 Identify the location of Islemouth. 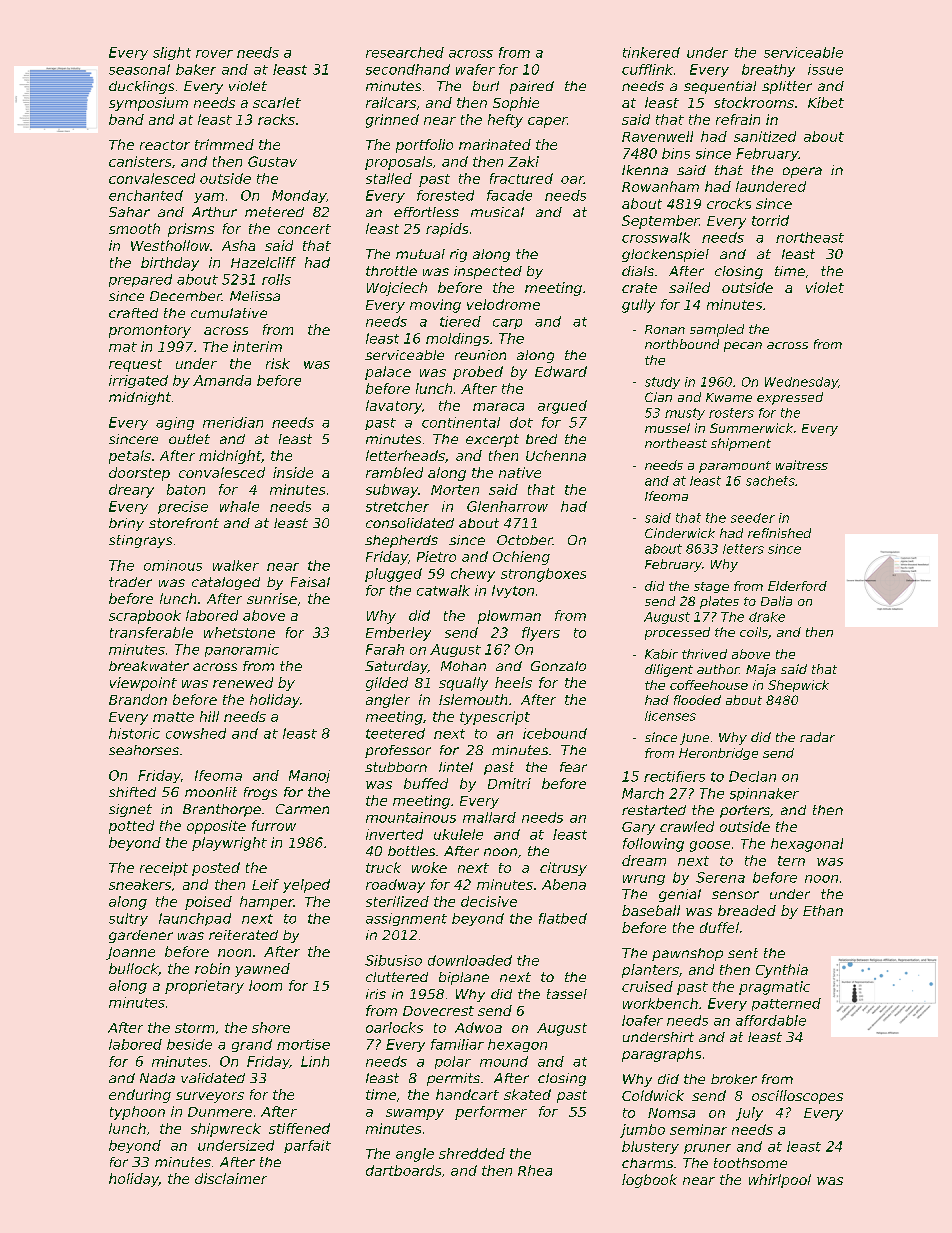
(473, 699).
